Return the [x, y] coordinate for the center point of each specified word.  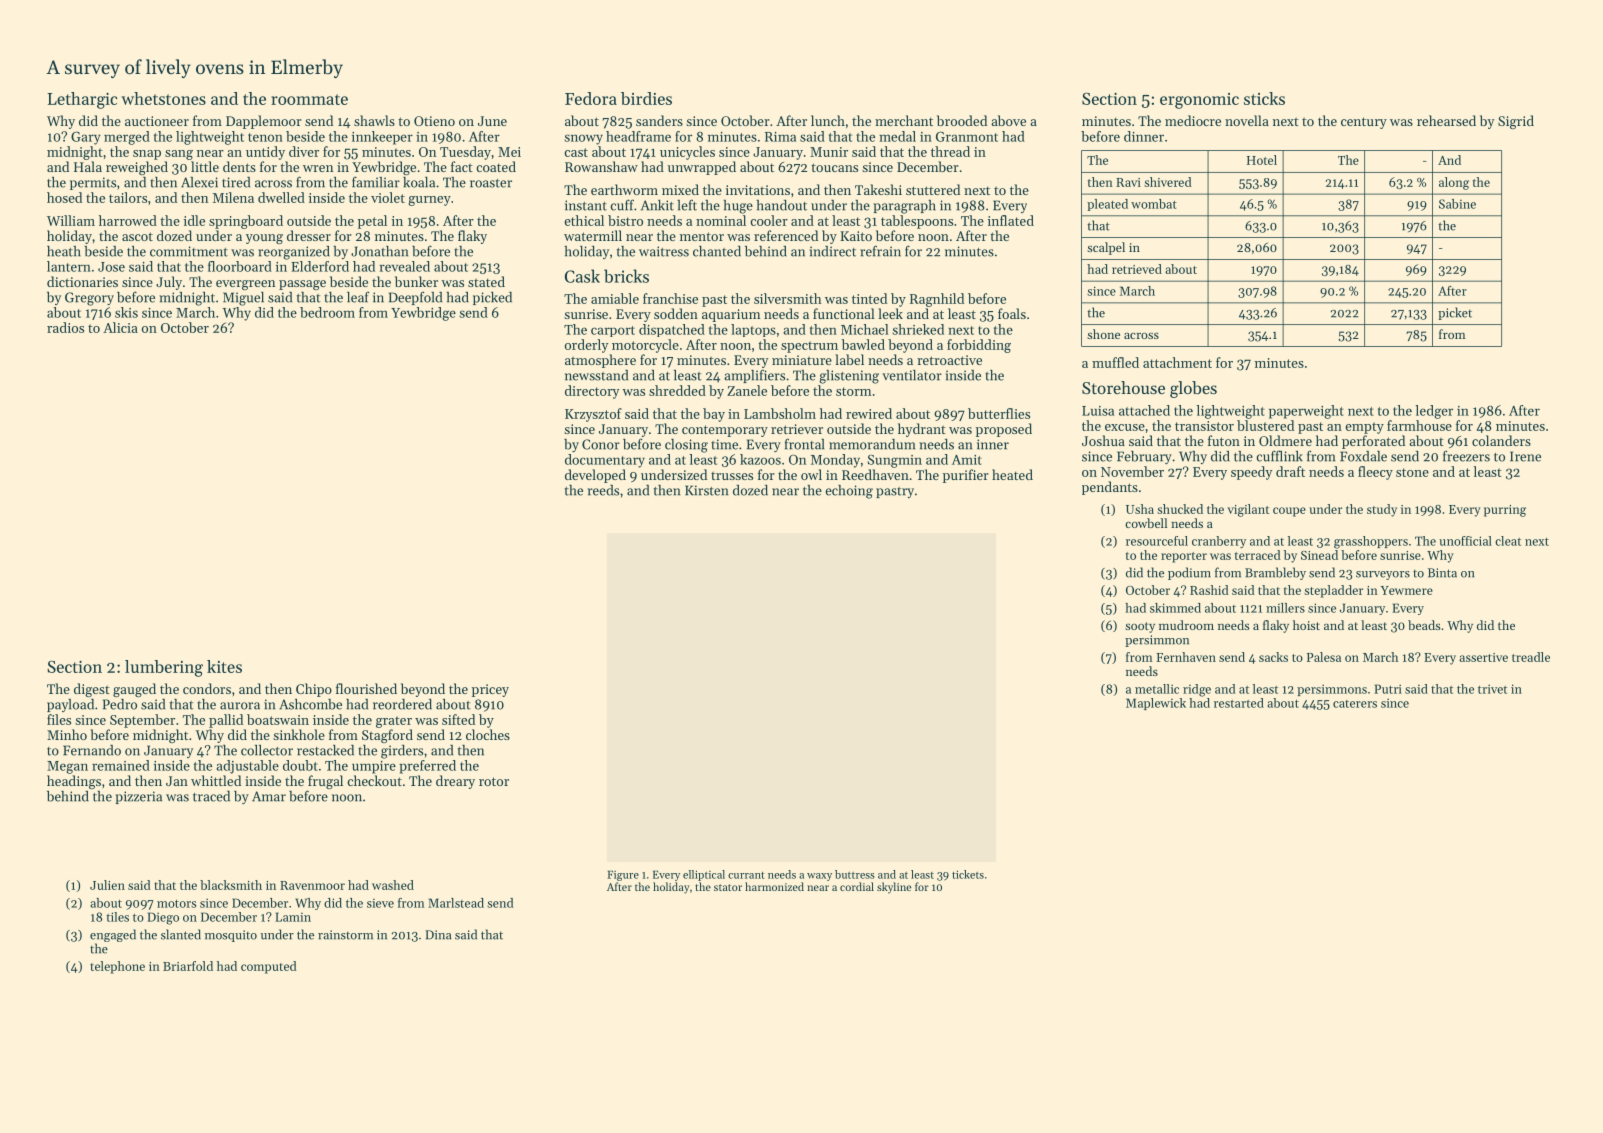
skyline [894, 888]
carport [613, 331]
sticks [1264, 98]
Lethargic [82, 100]
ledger [1434, 412]
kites [224, 666]
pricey [490, 690]
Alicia [120, 327]
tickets [968, 874]
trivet [1492, 689]
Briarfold [188, 966]
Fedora [591, 98]
